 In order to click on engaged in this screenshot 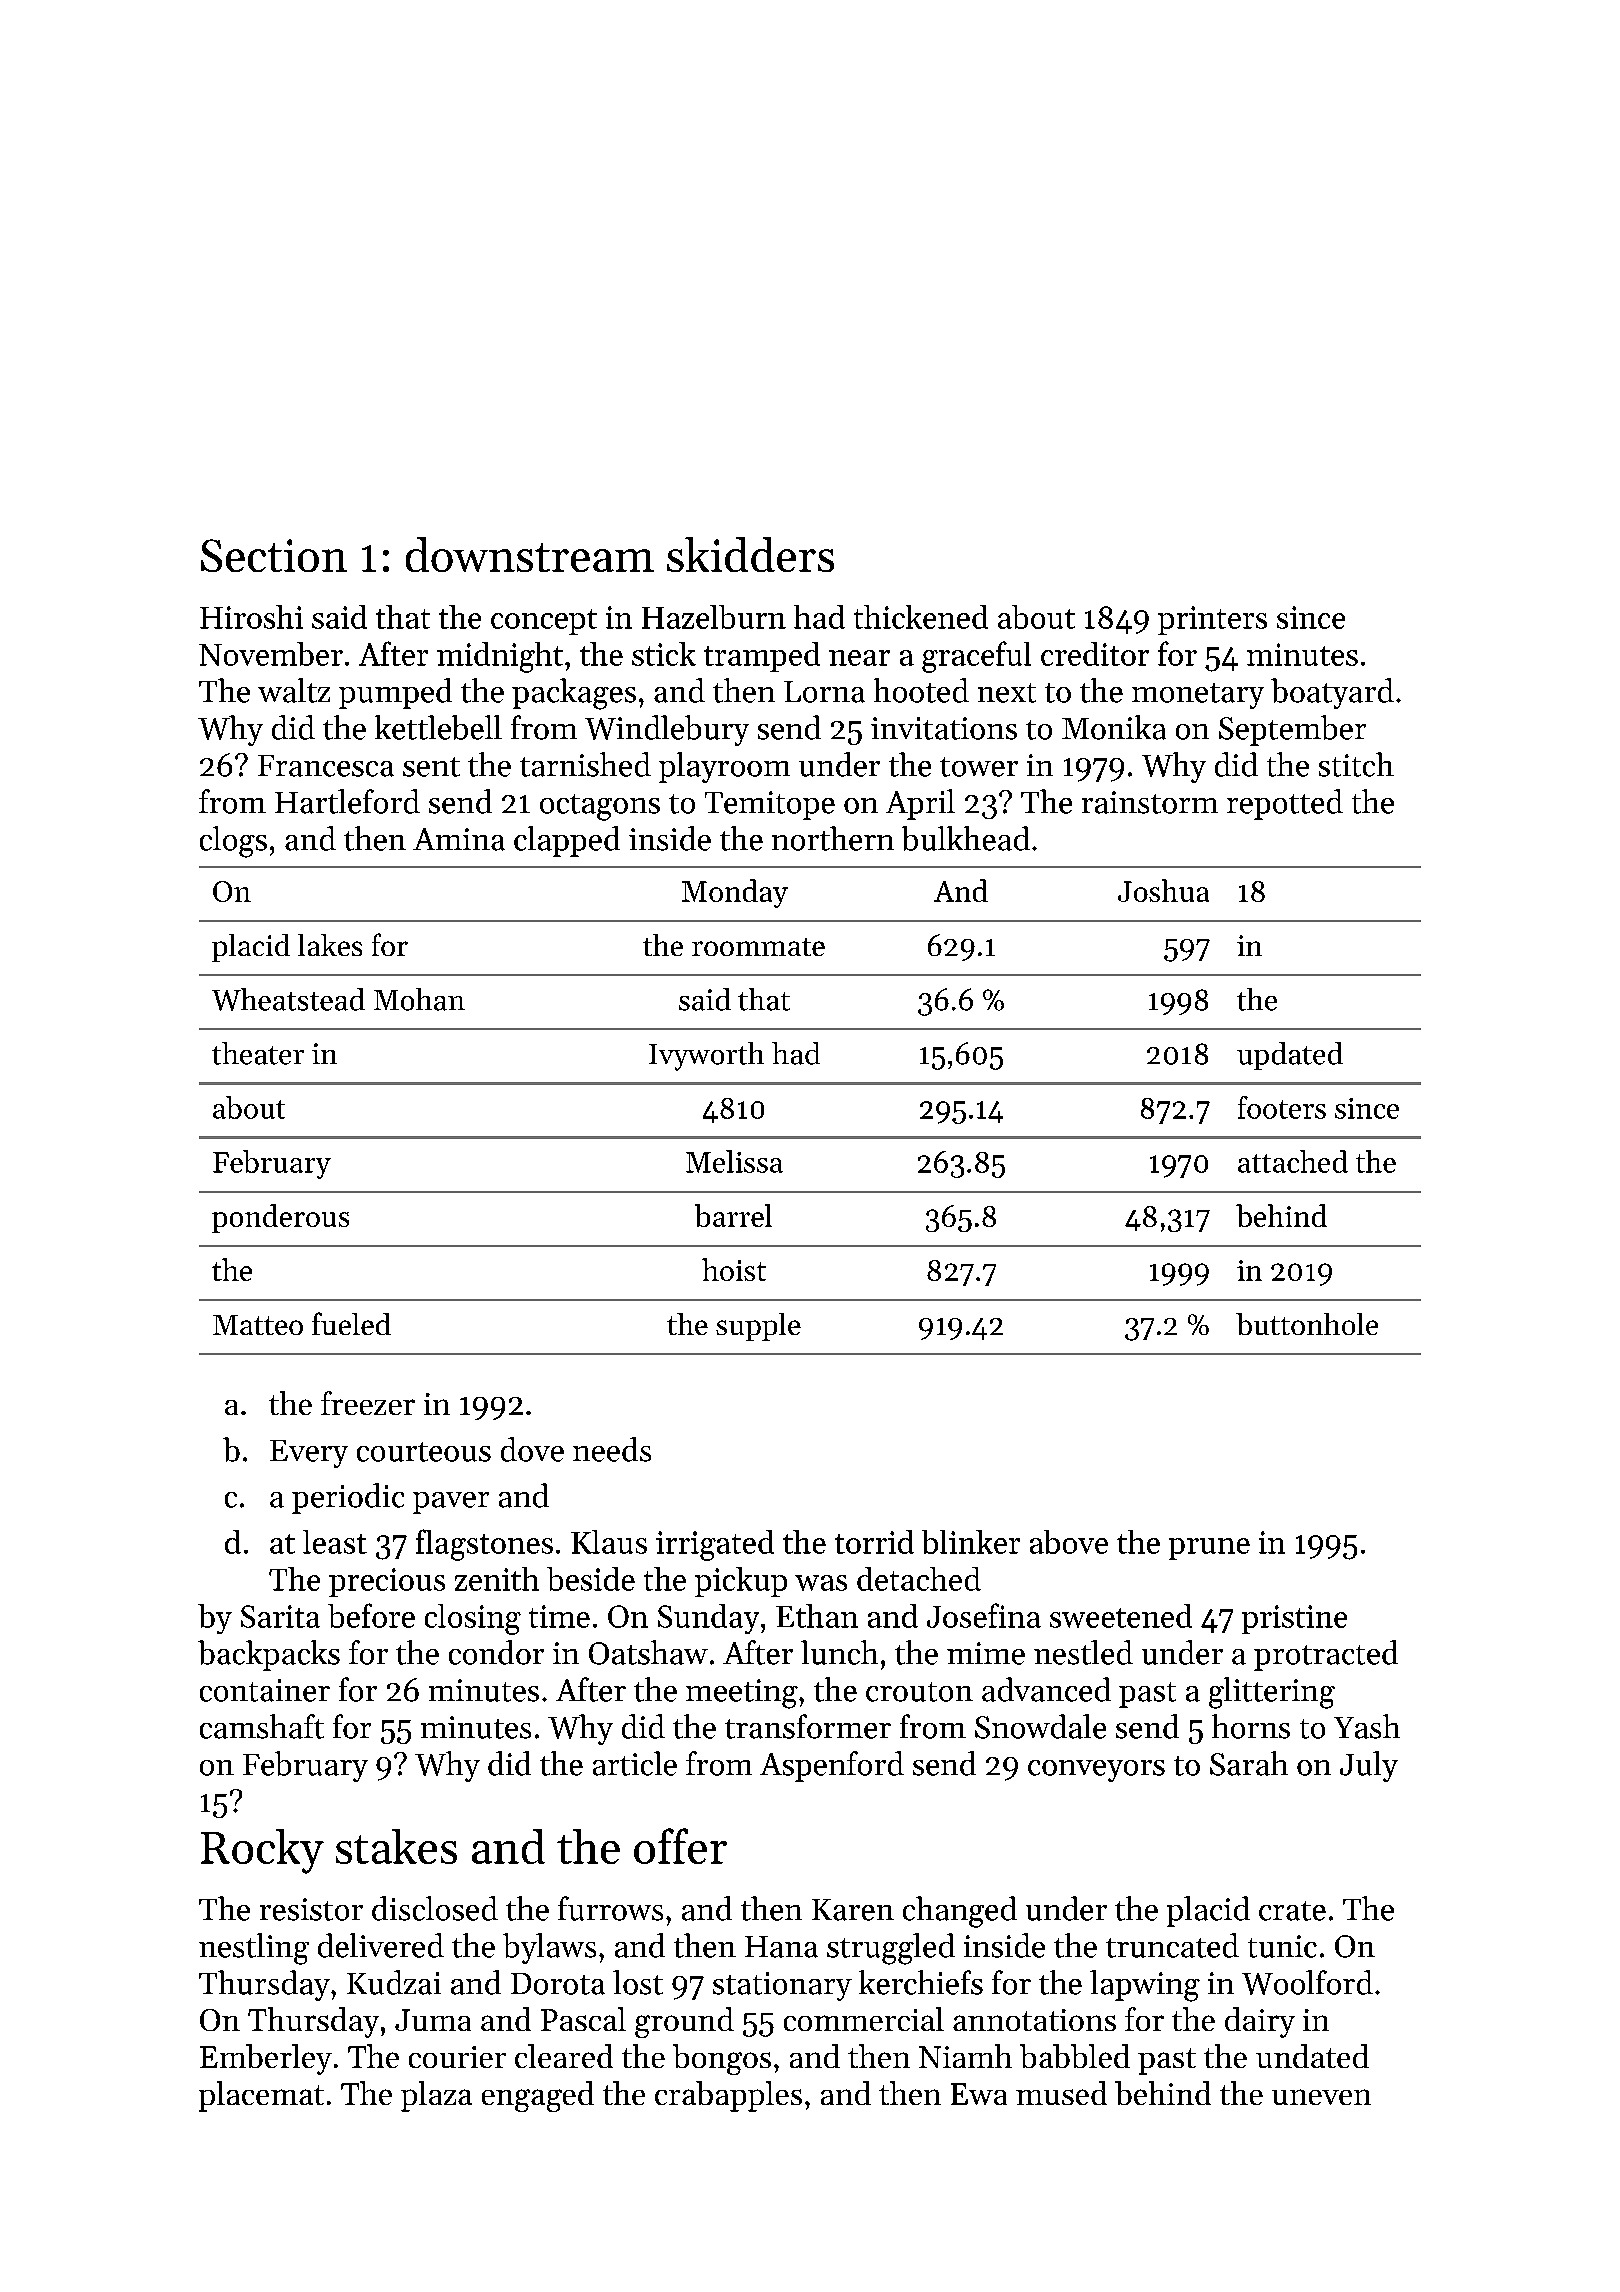, I will do `click(538, 2096)`.
